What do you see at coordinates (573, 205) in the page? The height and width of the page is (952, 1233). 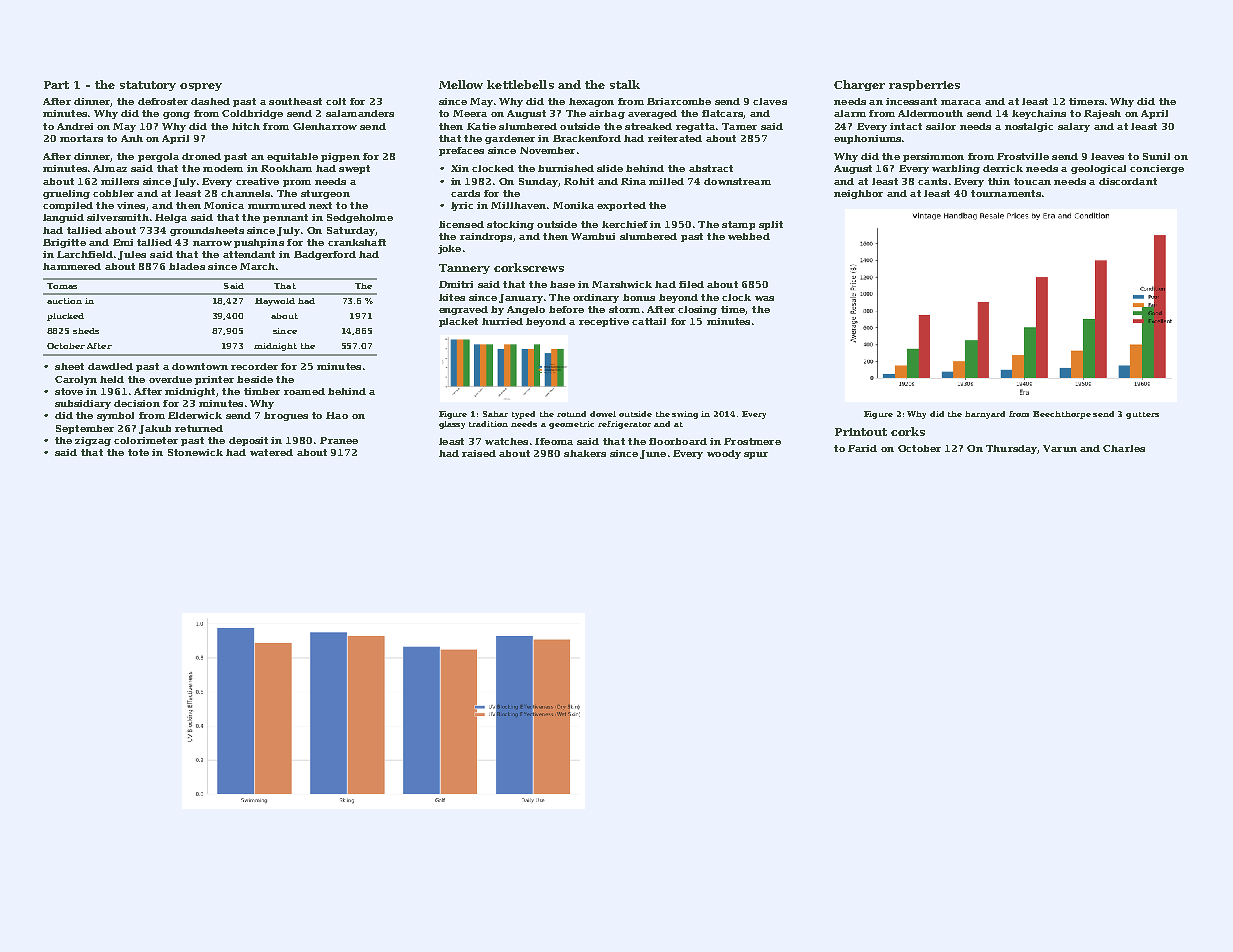 I see `Monika` at bounding box center [573, 205].
